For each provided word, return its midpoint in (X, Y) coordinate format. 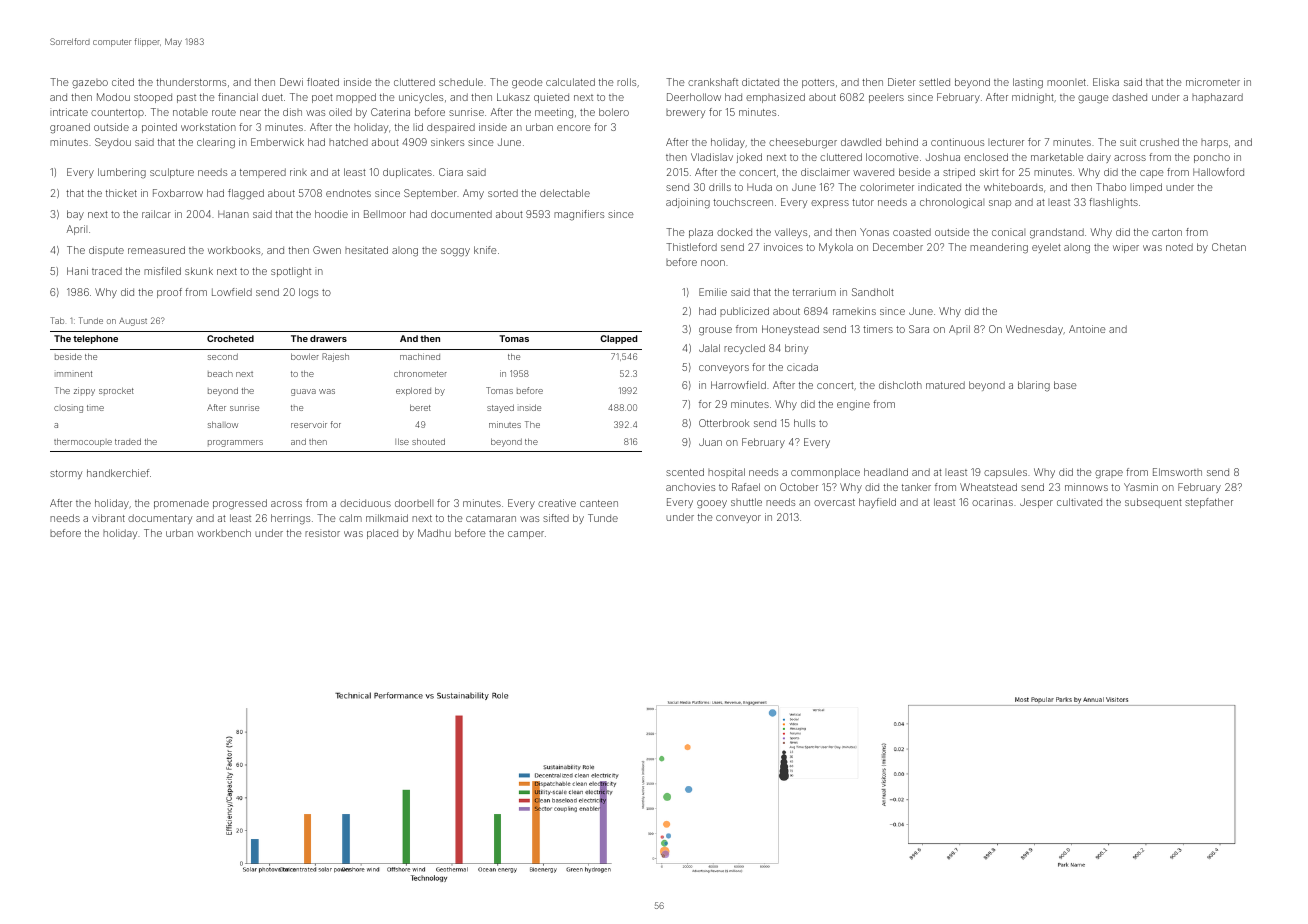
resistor (322, 533)
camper (526, 535)
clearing (216, 143)
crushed (1159, 142)
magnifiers (579, 215)
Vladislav (712, 157)
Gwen (327, 250)
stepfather (1209, 503)
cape (1152, 174)
